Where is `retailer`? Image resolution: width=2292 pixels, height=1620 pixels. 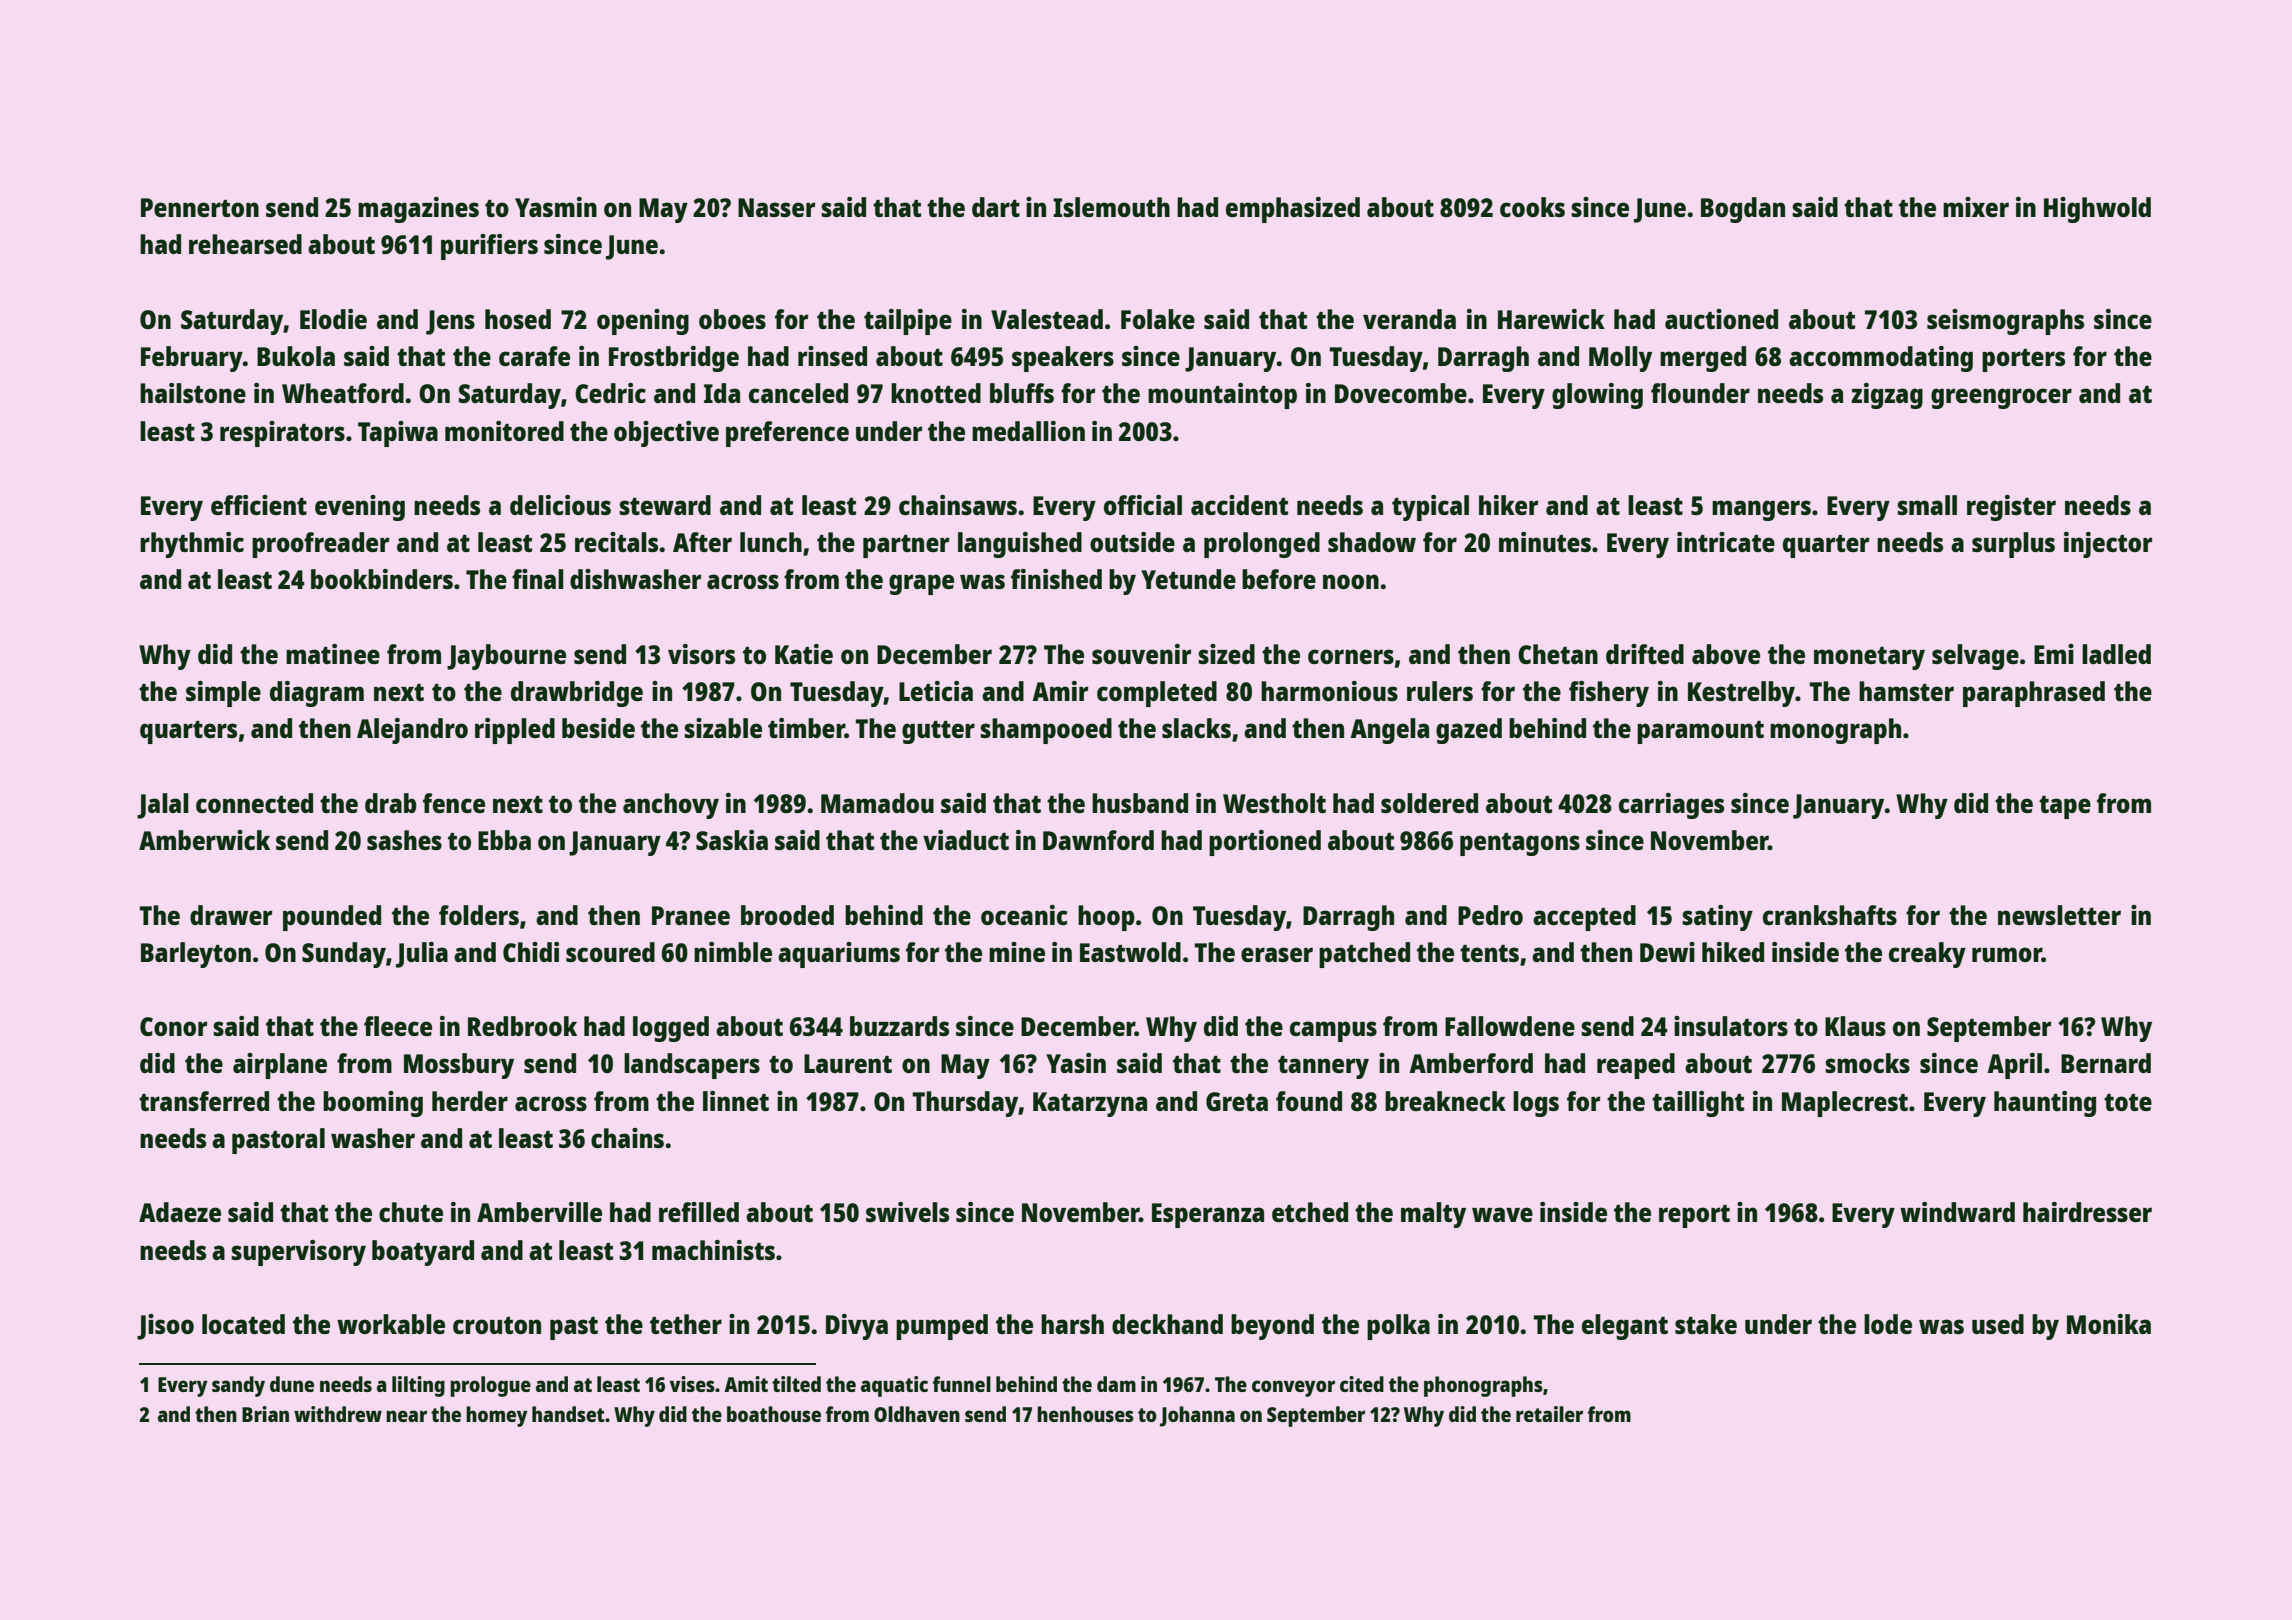 retailer is located at coordinates (1549, 1414).
